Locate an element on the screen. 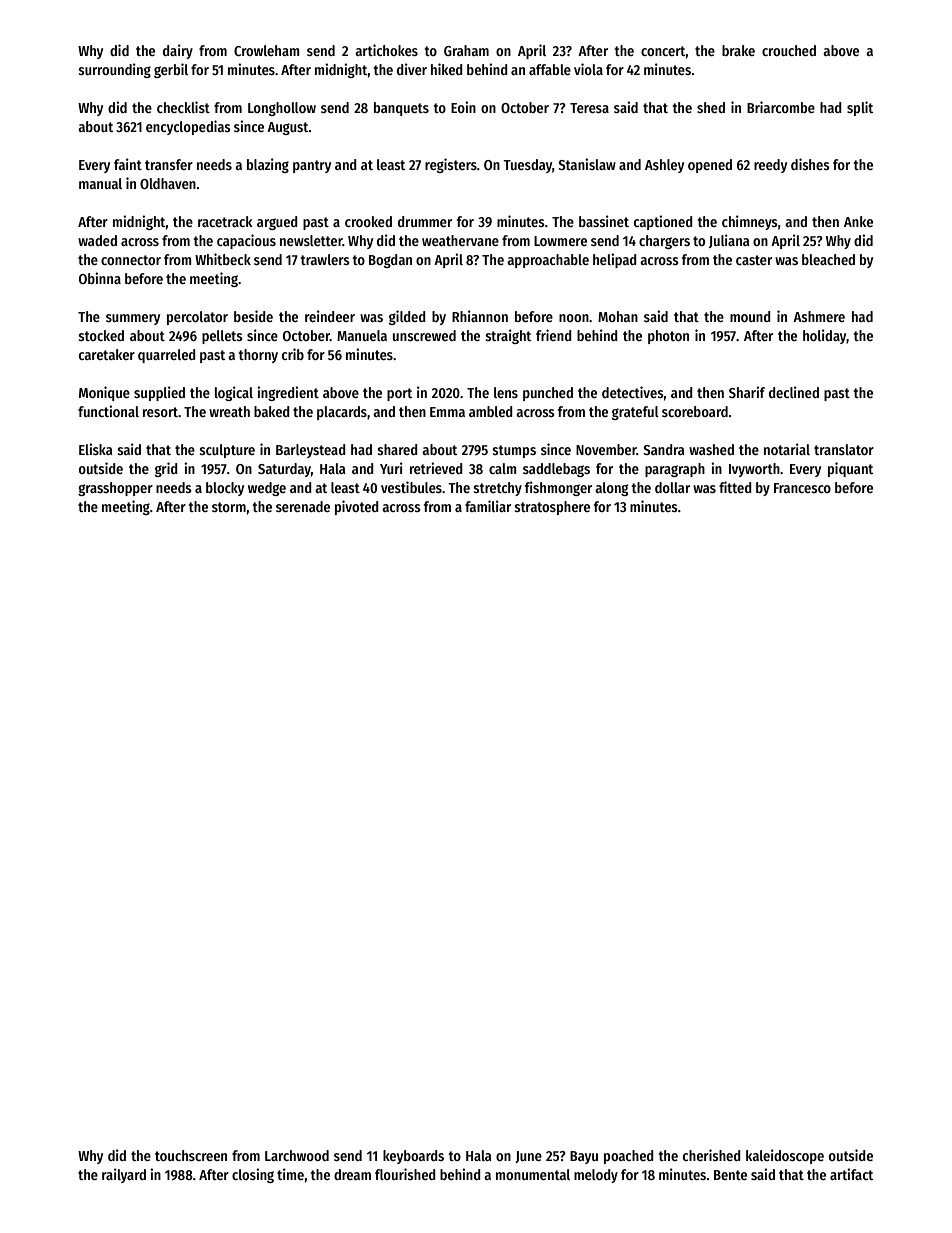 The height and width of the screenshot is (1233, 952). August is located at coordinates (288, 128).
